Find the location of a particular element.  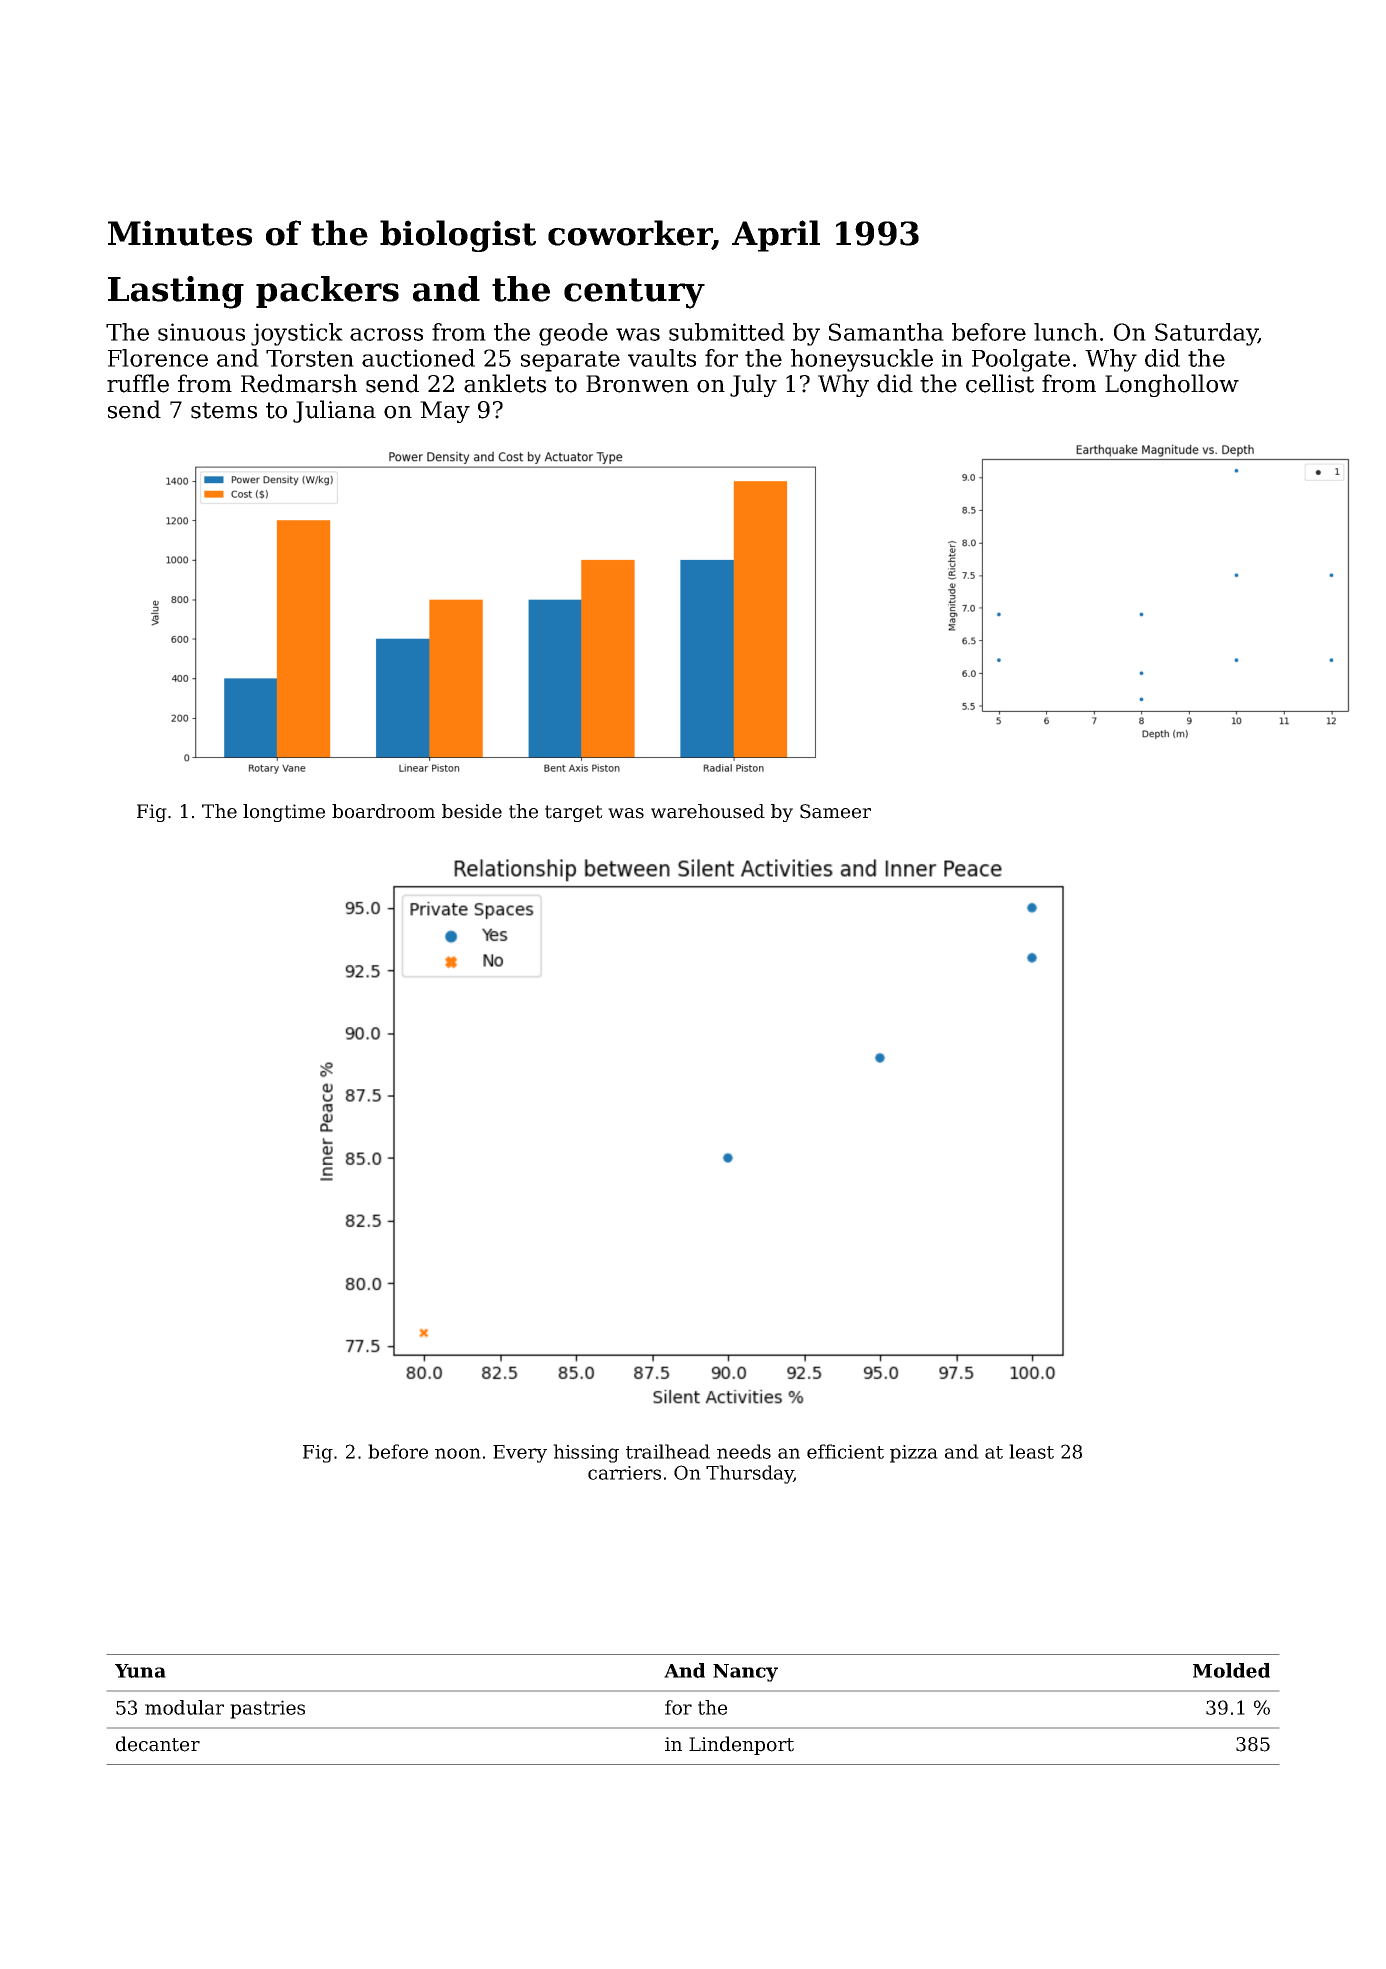

Bronwen is located at coordinates (637, 384).
